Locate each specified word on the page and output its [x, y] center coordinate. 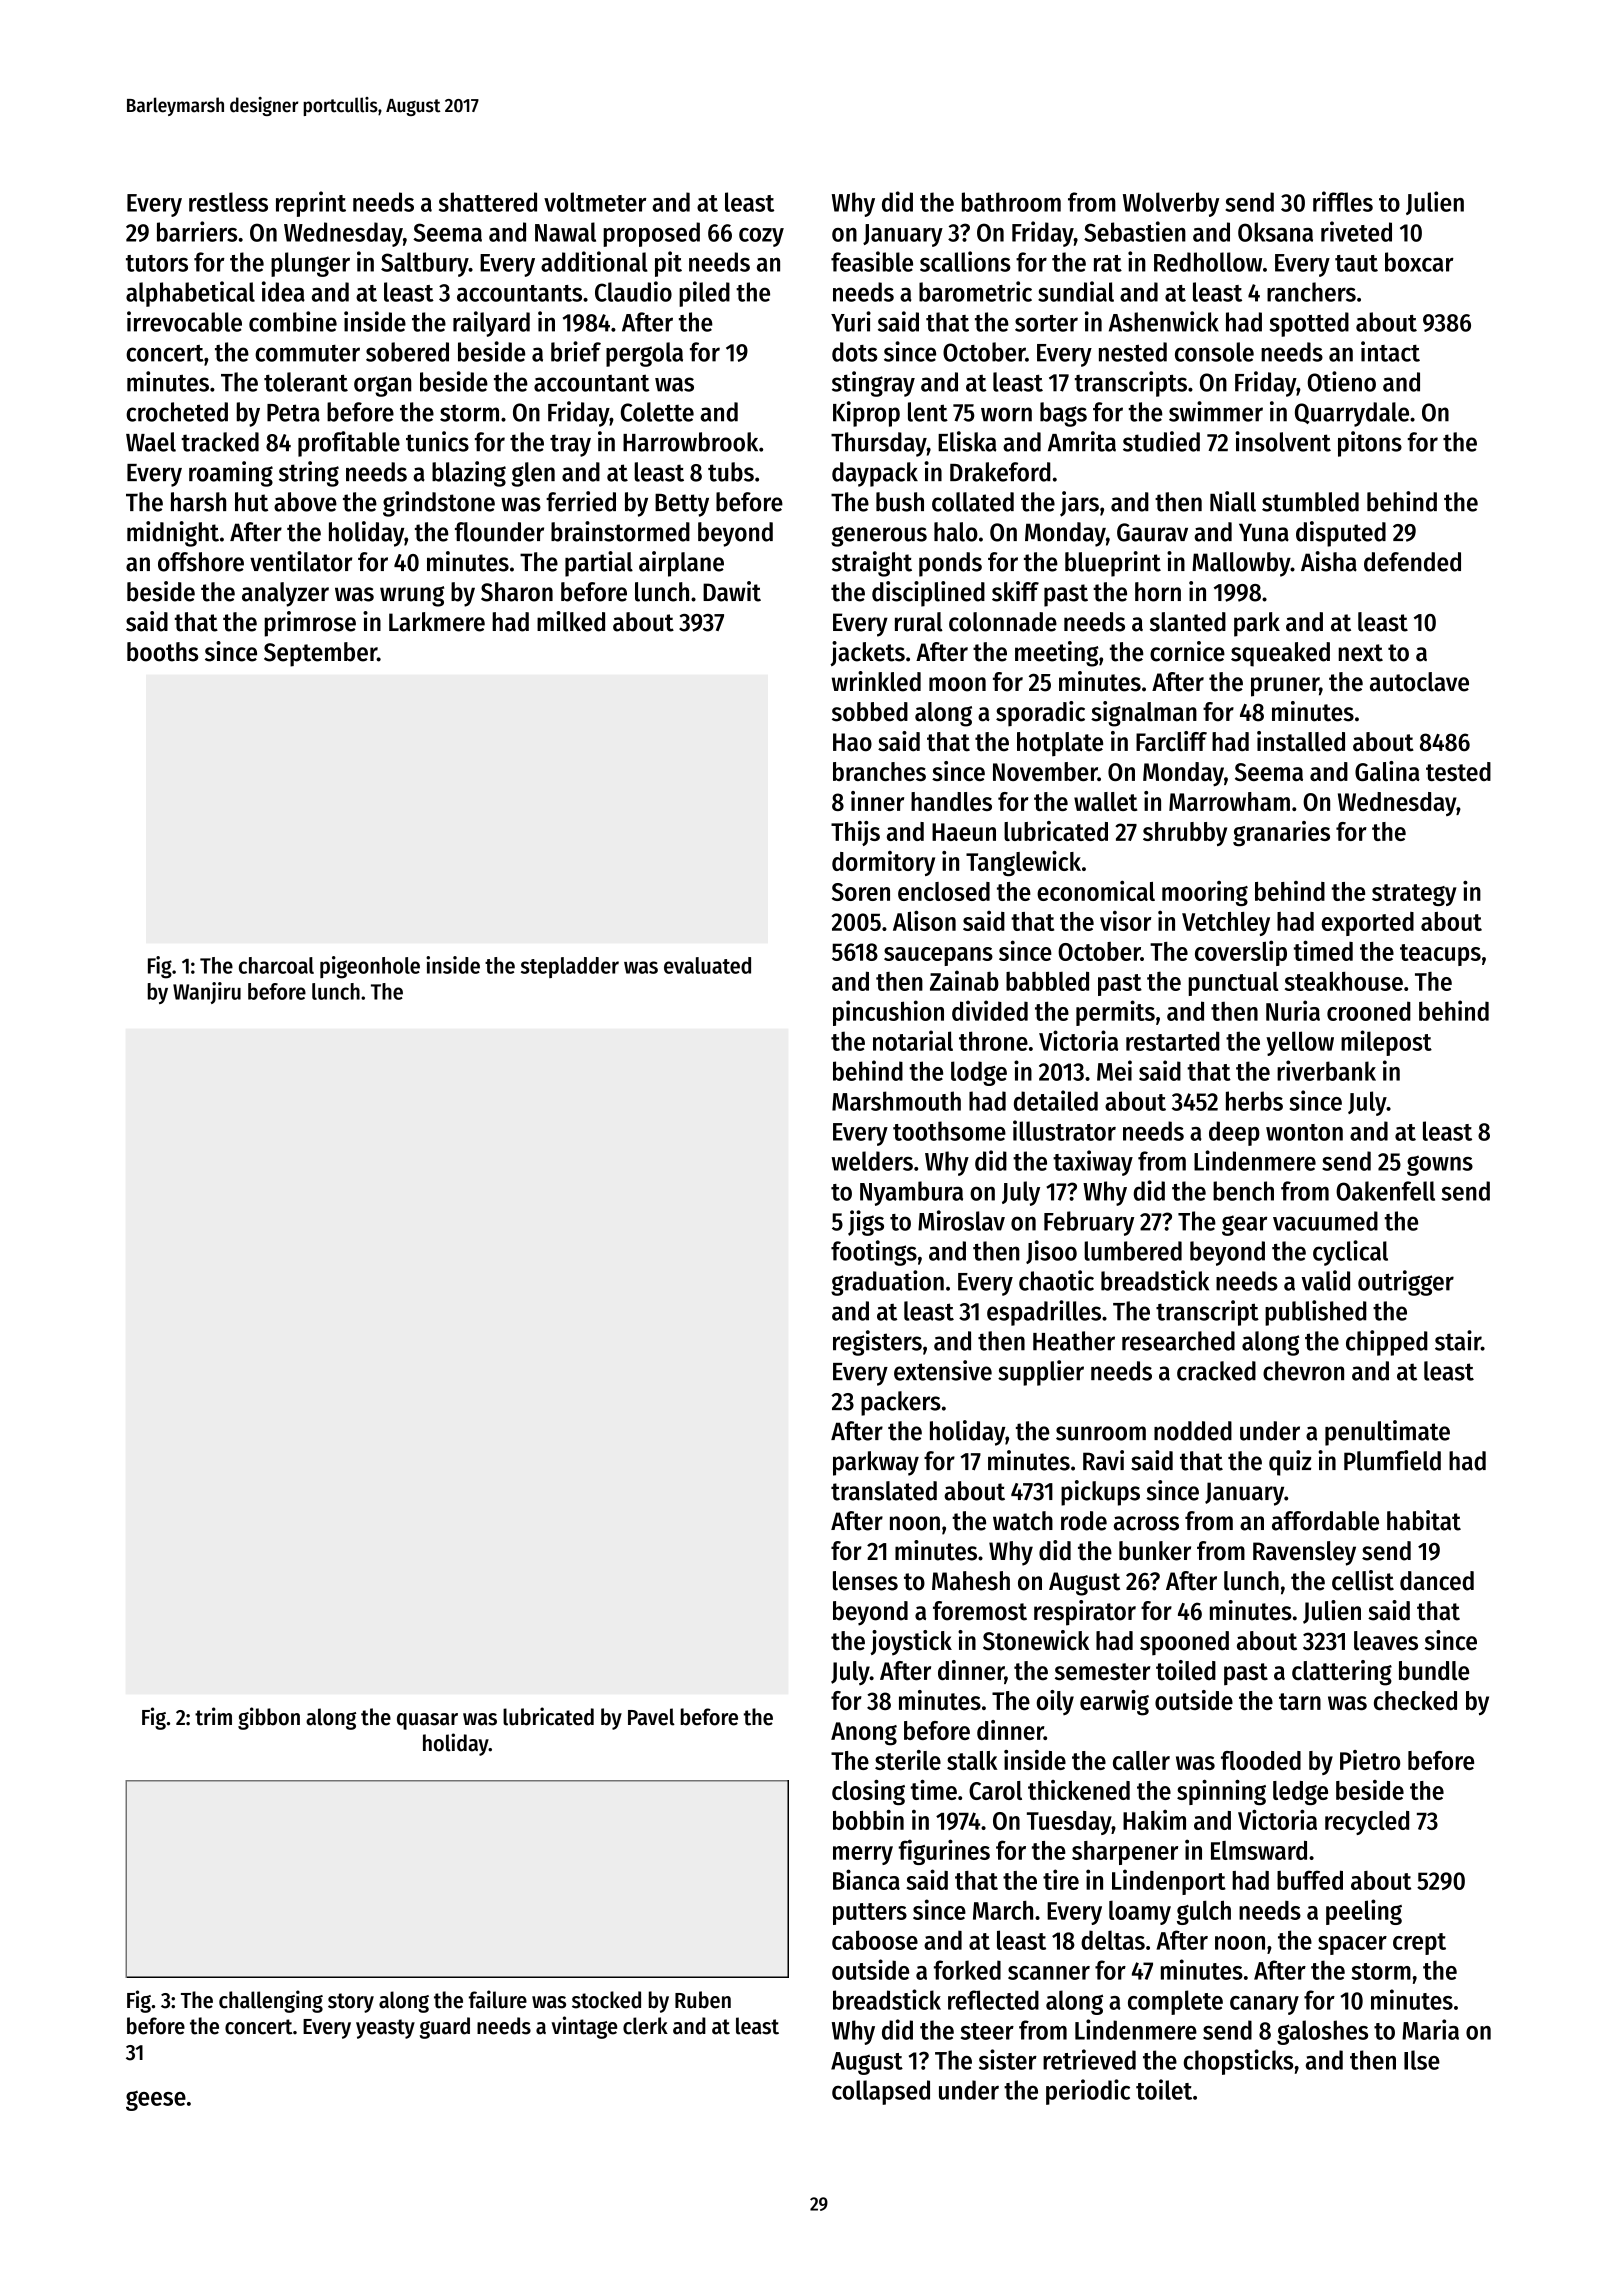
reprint [311, 204]
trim [213, 1716]
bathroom [1011, 202]
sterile [908, 1760]
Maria [1430, 2029]
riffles [1343, 201]
